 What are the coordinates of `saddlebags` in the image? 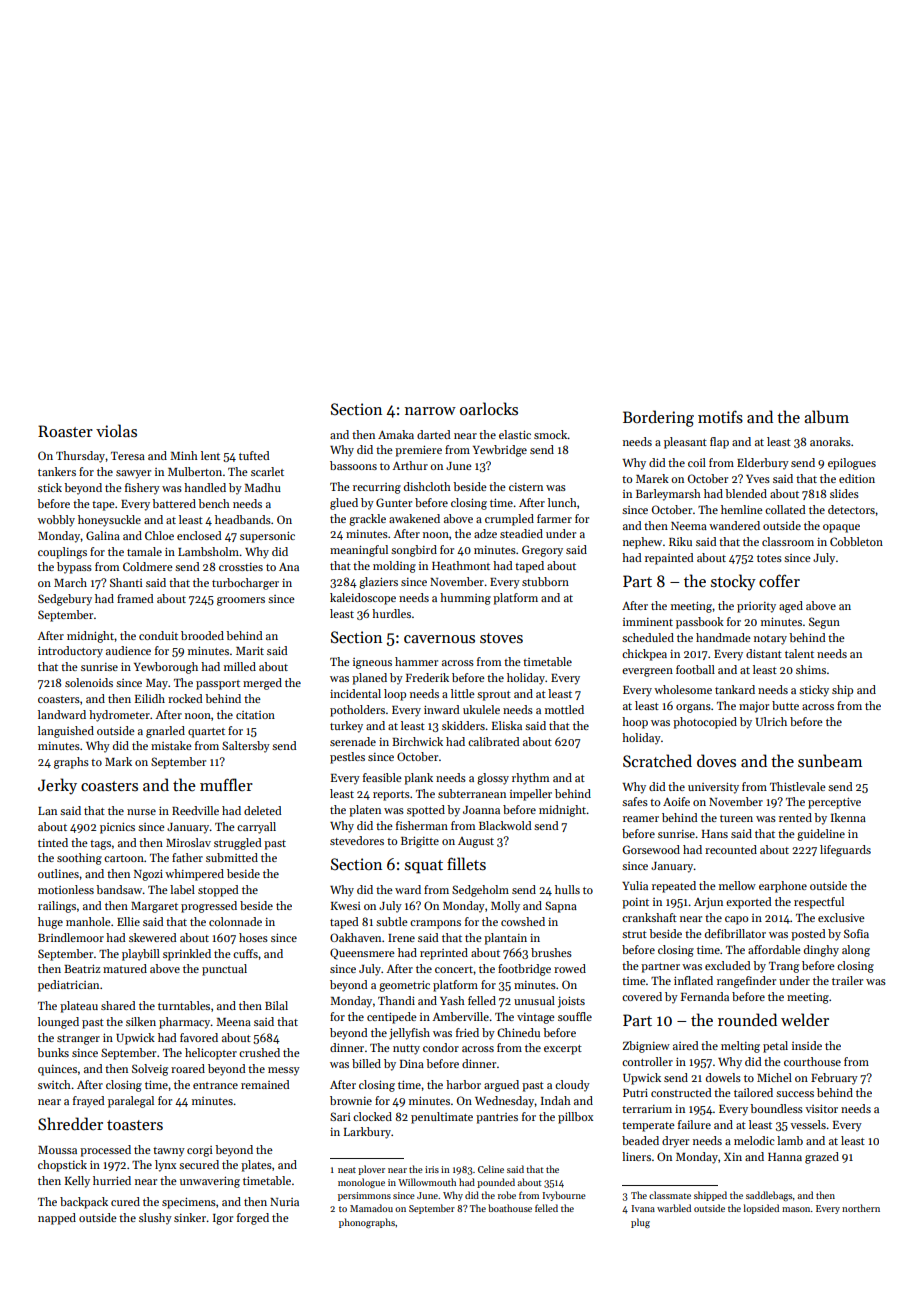 It's located at (769, 1196).
